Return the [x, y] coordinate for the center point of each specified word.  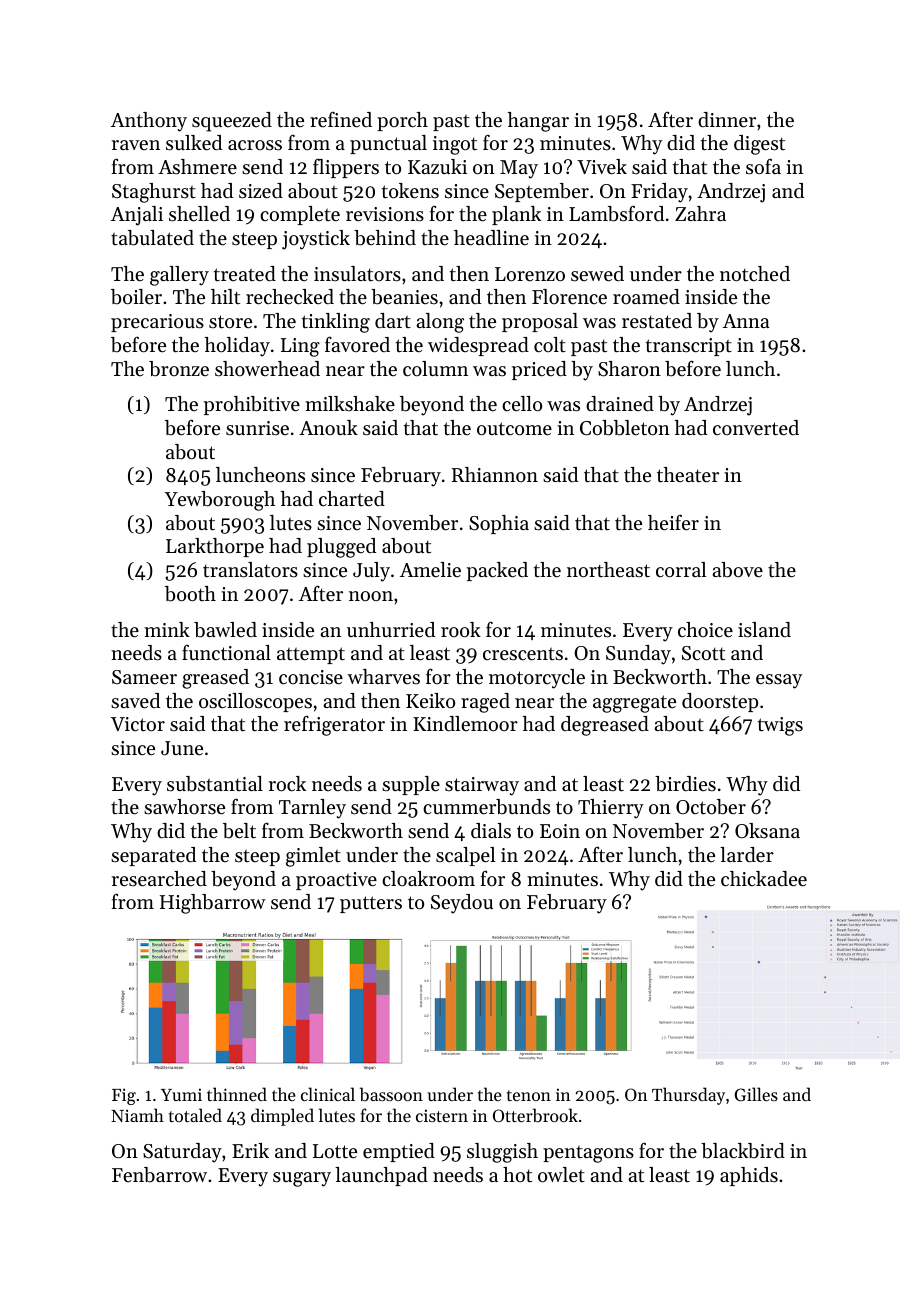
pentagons [588, 1154]
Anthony [149, 122]
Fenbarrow [159, 1175]
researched [159, 879]
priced [539, 370]
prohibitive [252, 405]
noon [371, 596]
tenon [529, 1095]
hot [517, 1174]
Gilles [756, 1094]
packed [497, 571]
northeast [608, 570]
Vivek [602, 167]
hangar [538, 122]
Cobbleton [625, 428]
